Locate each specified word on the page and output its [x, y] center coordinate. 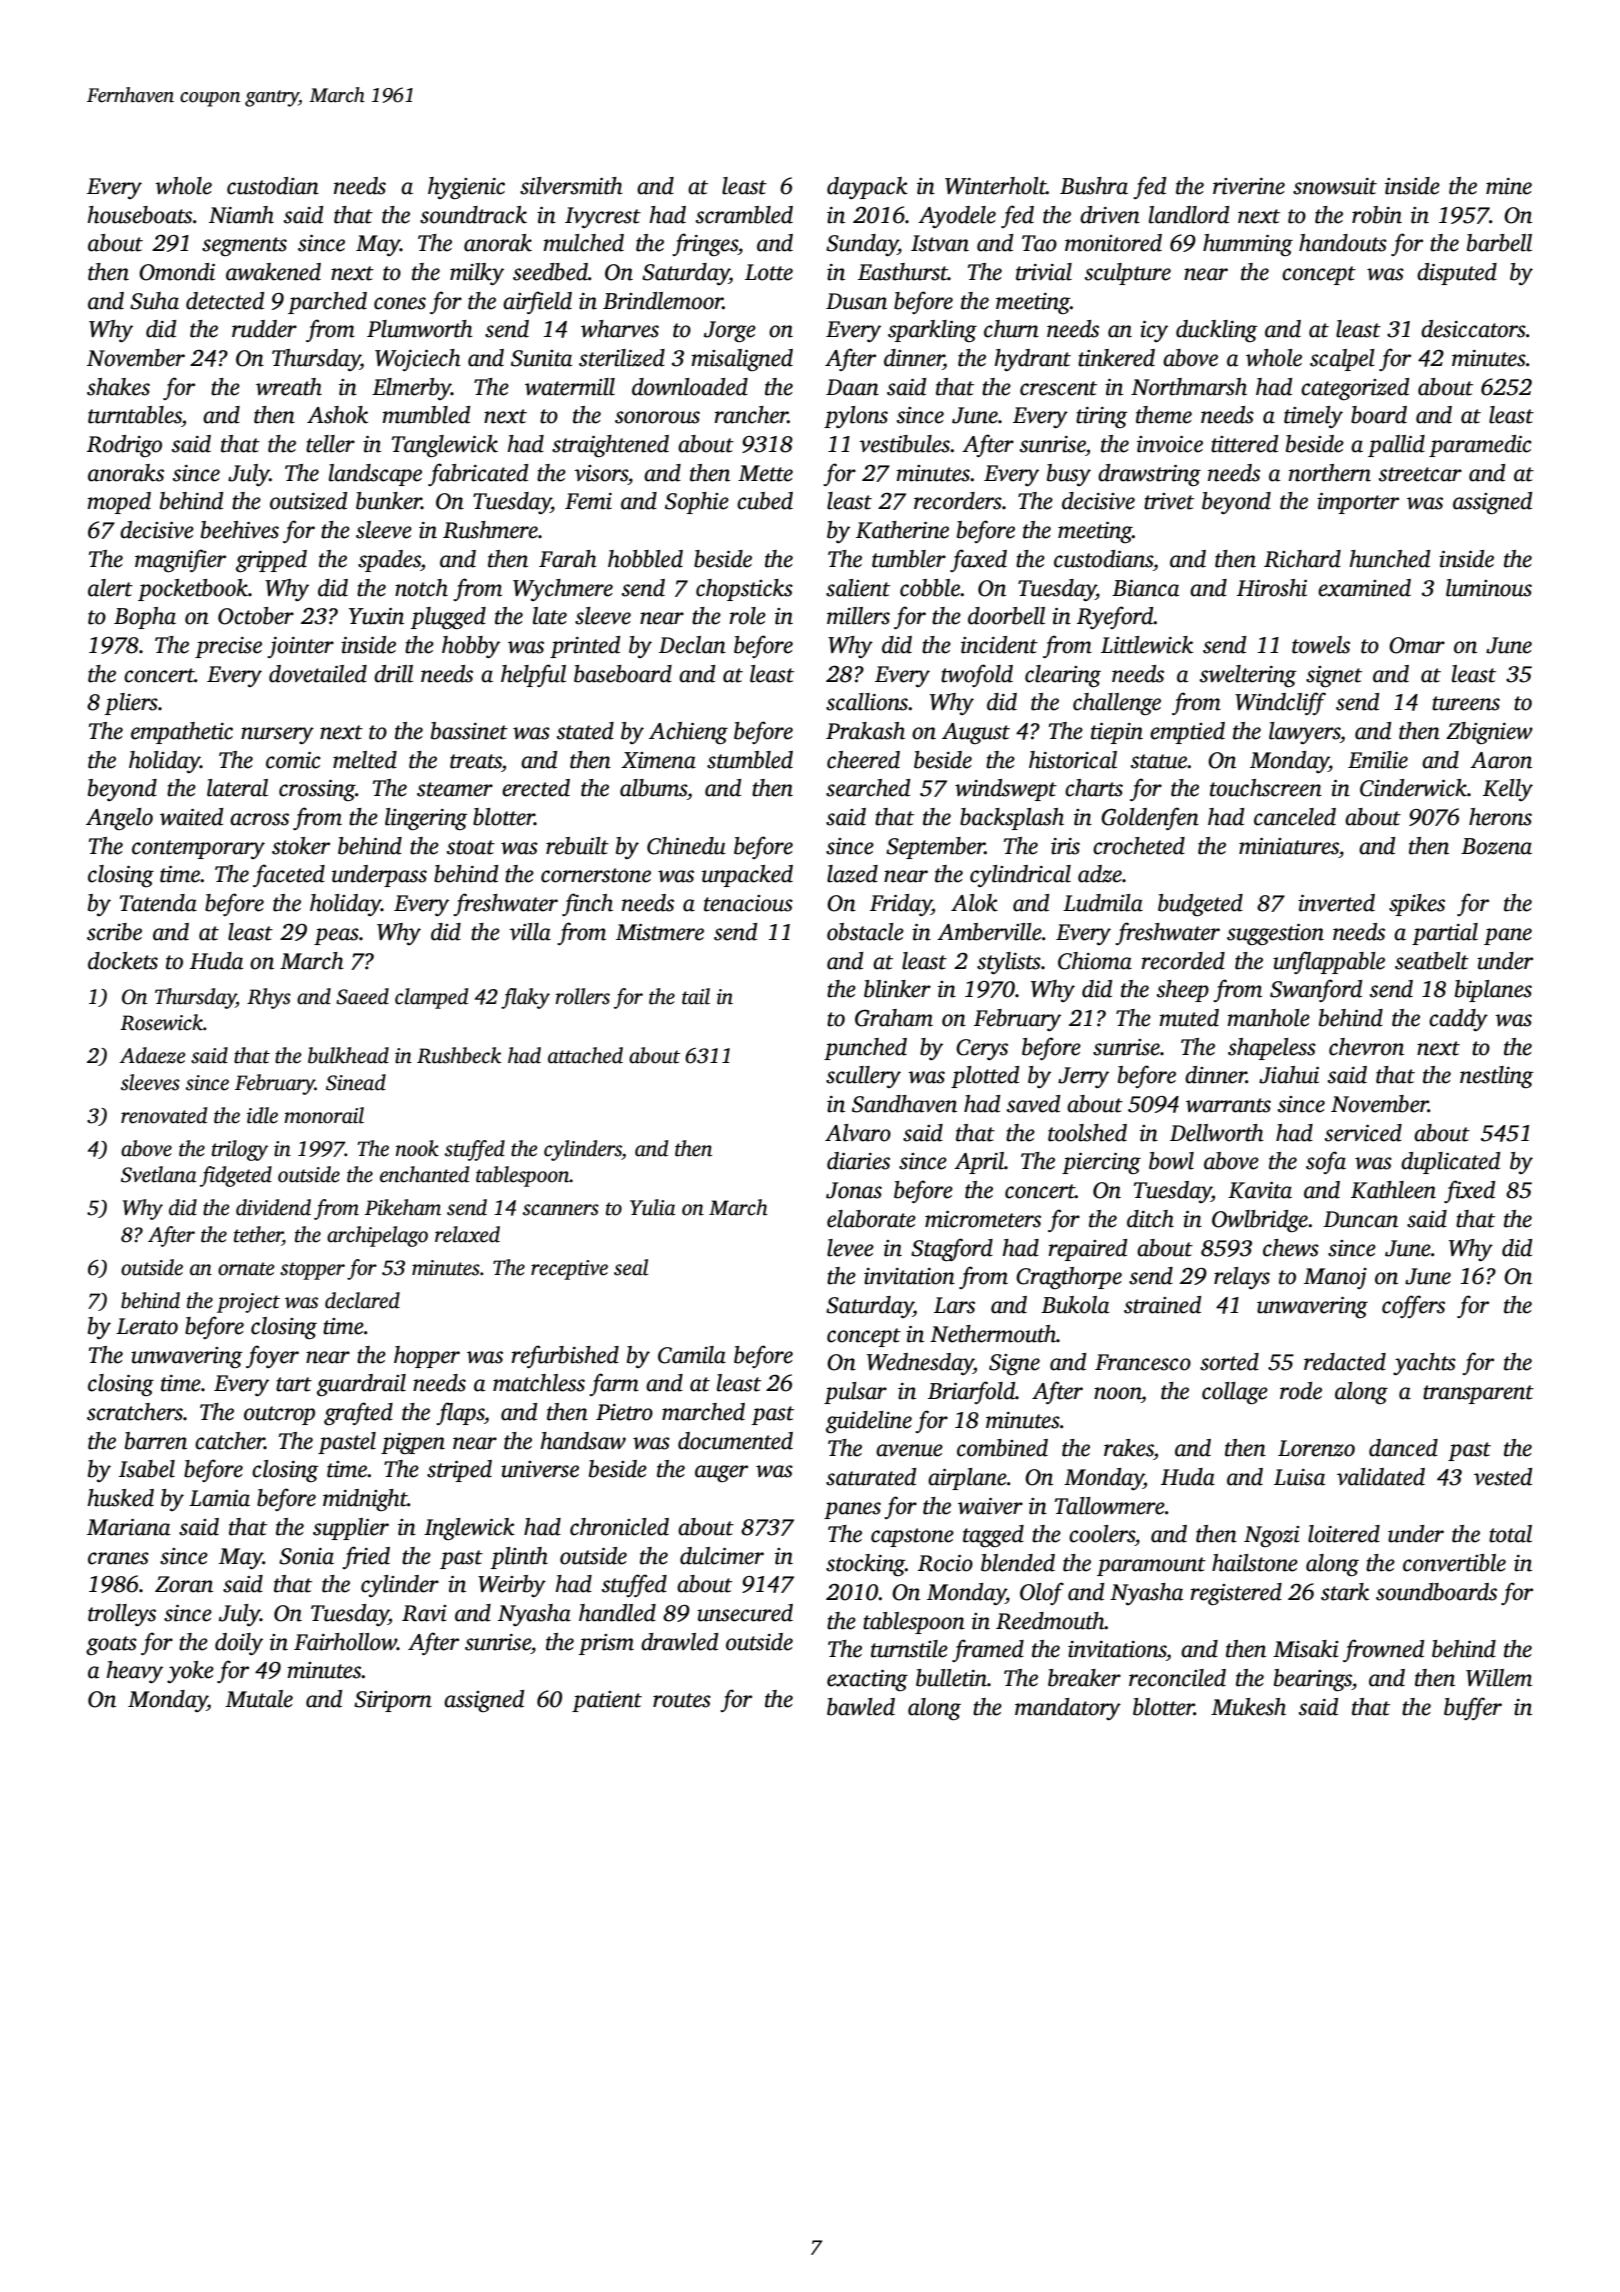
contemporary [198, 849]
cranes [118, 1558]
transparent [1478, 1394]
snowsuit [1335, 186]
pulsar [855, 1393]
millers [858, 616]
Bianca [1145, 588]
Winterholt [995, 186]
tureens [1466, 703]
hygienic [466, 188]
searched [868, 788]
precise [228, 647]
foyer [272, 1356]
